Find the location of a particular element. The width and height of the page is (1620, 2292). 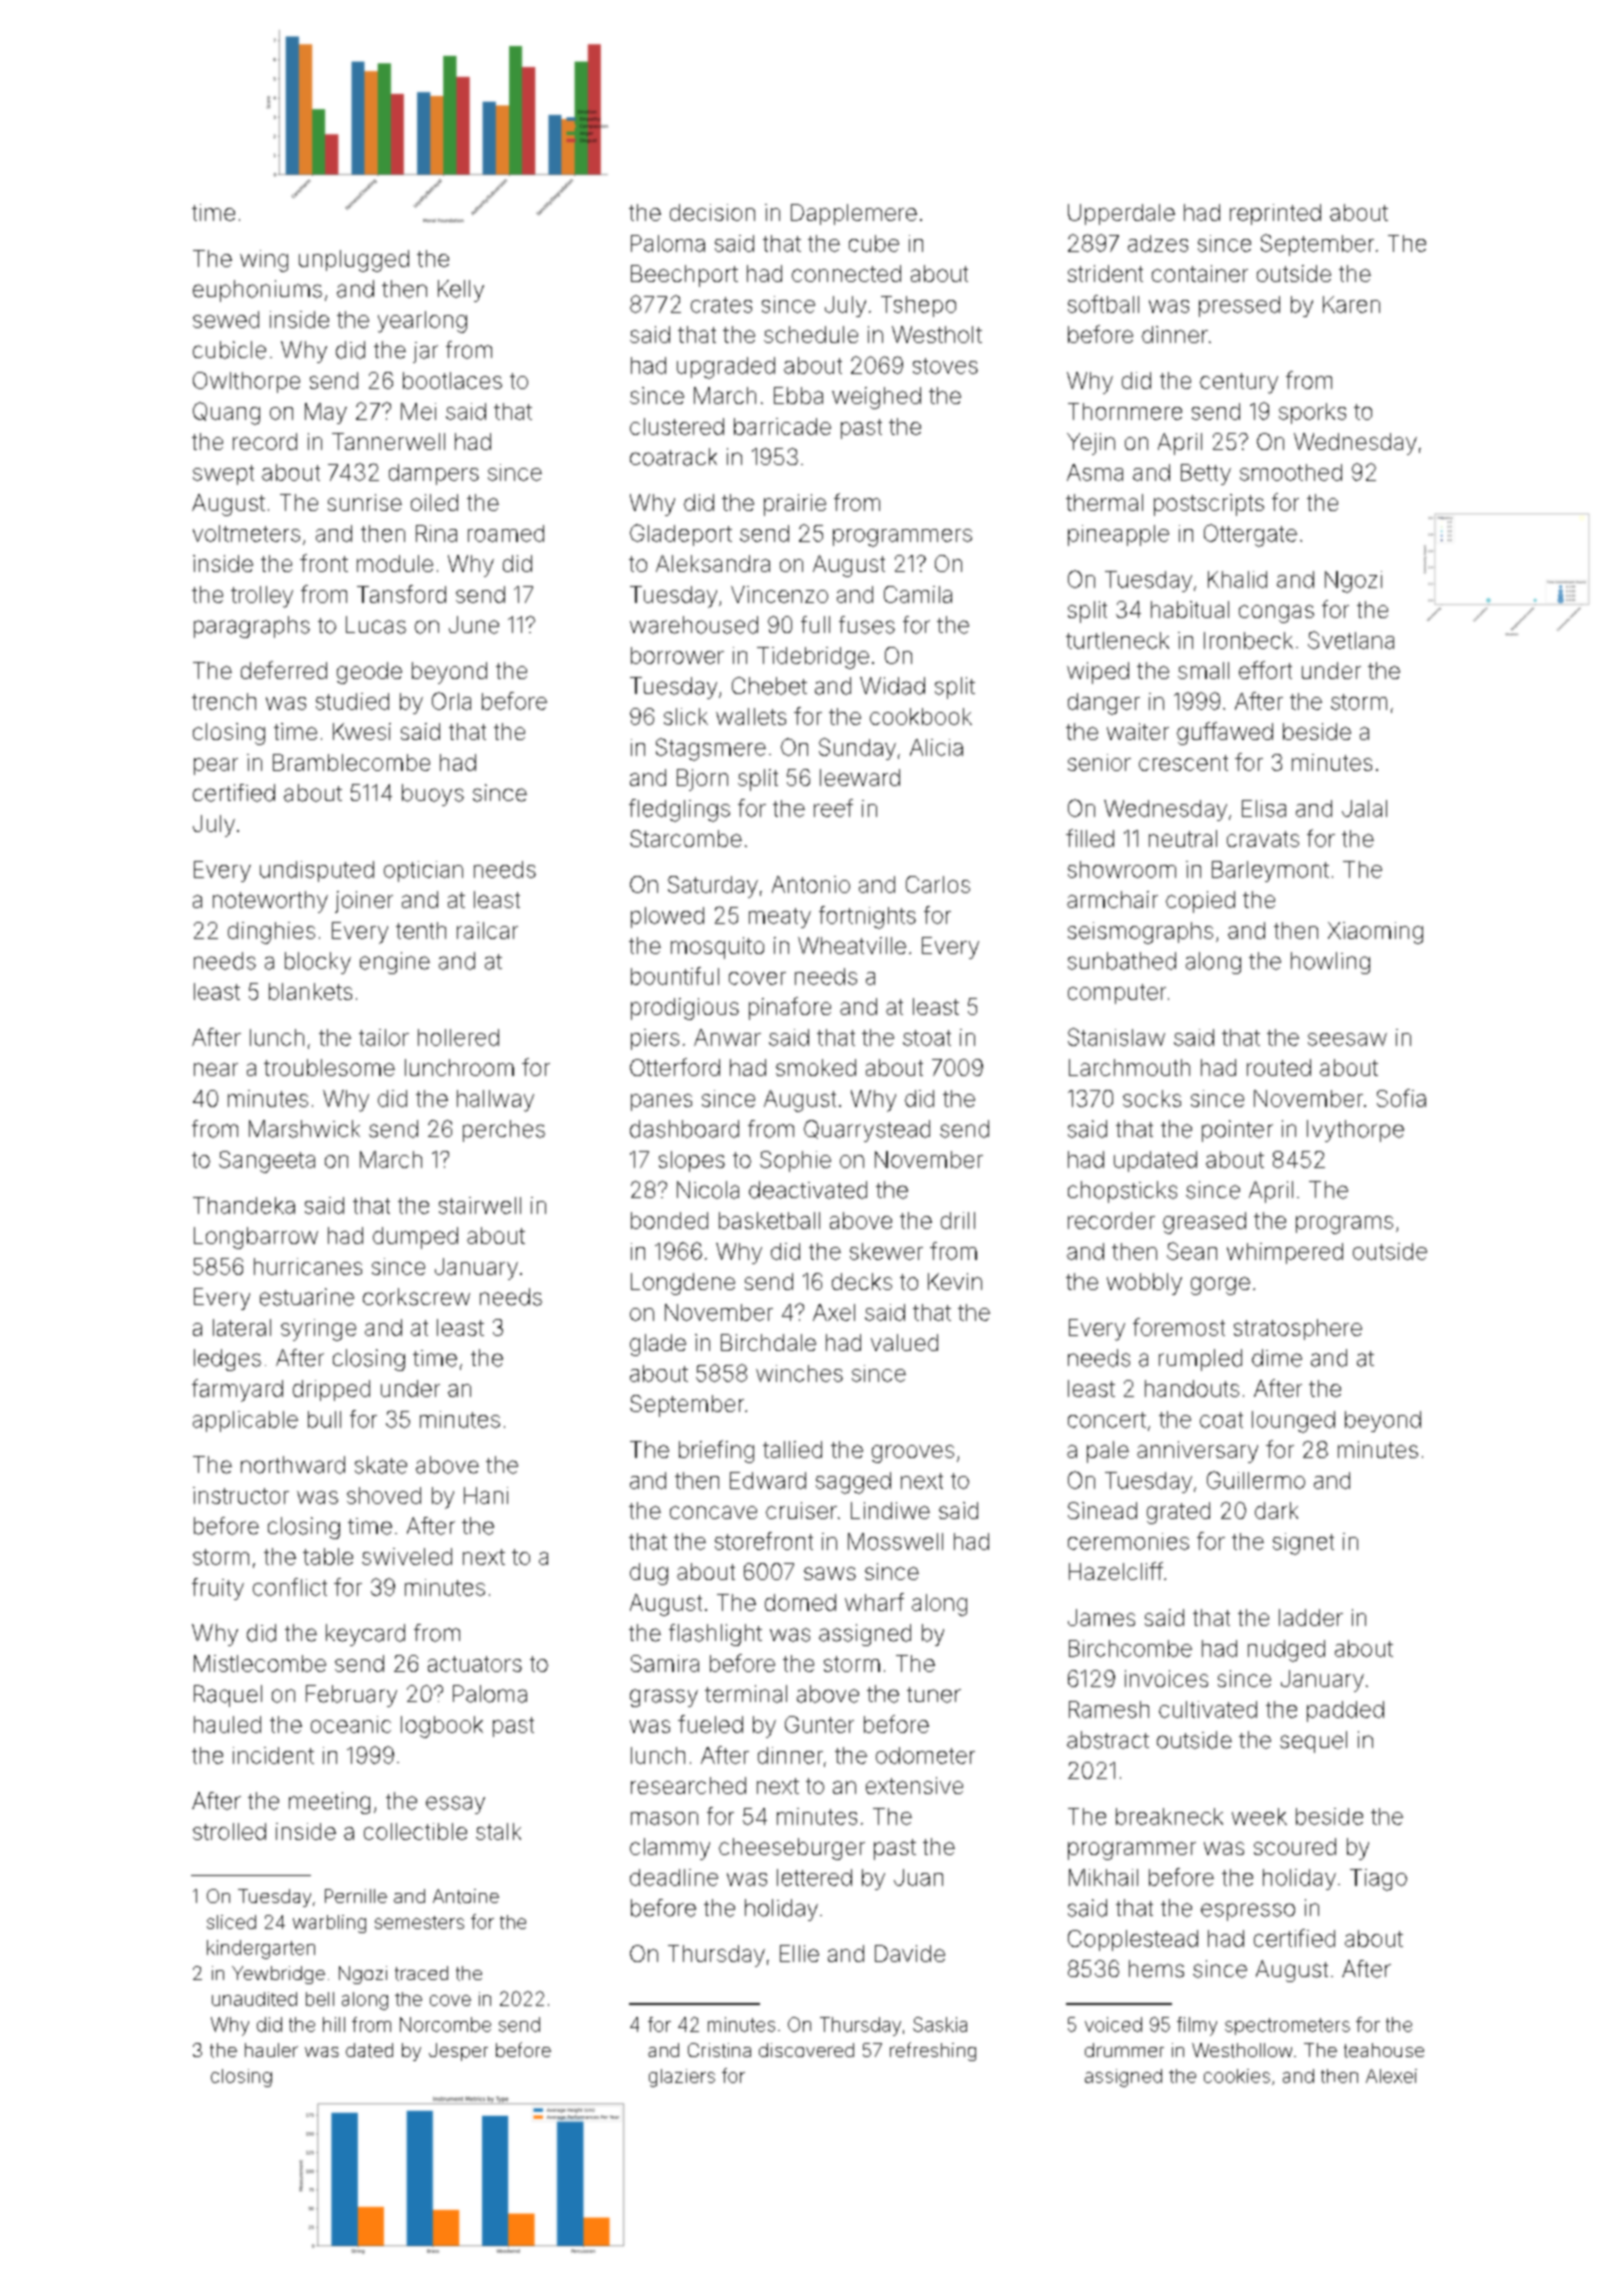

Svetlana is located at coordinates (1351, 640).
